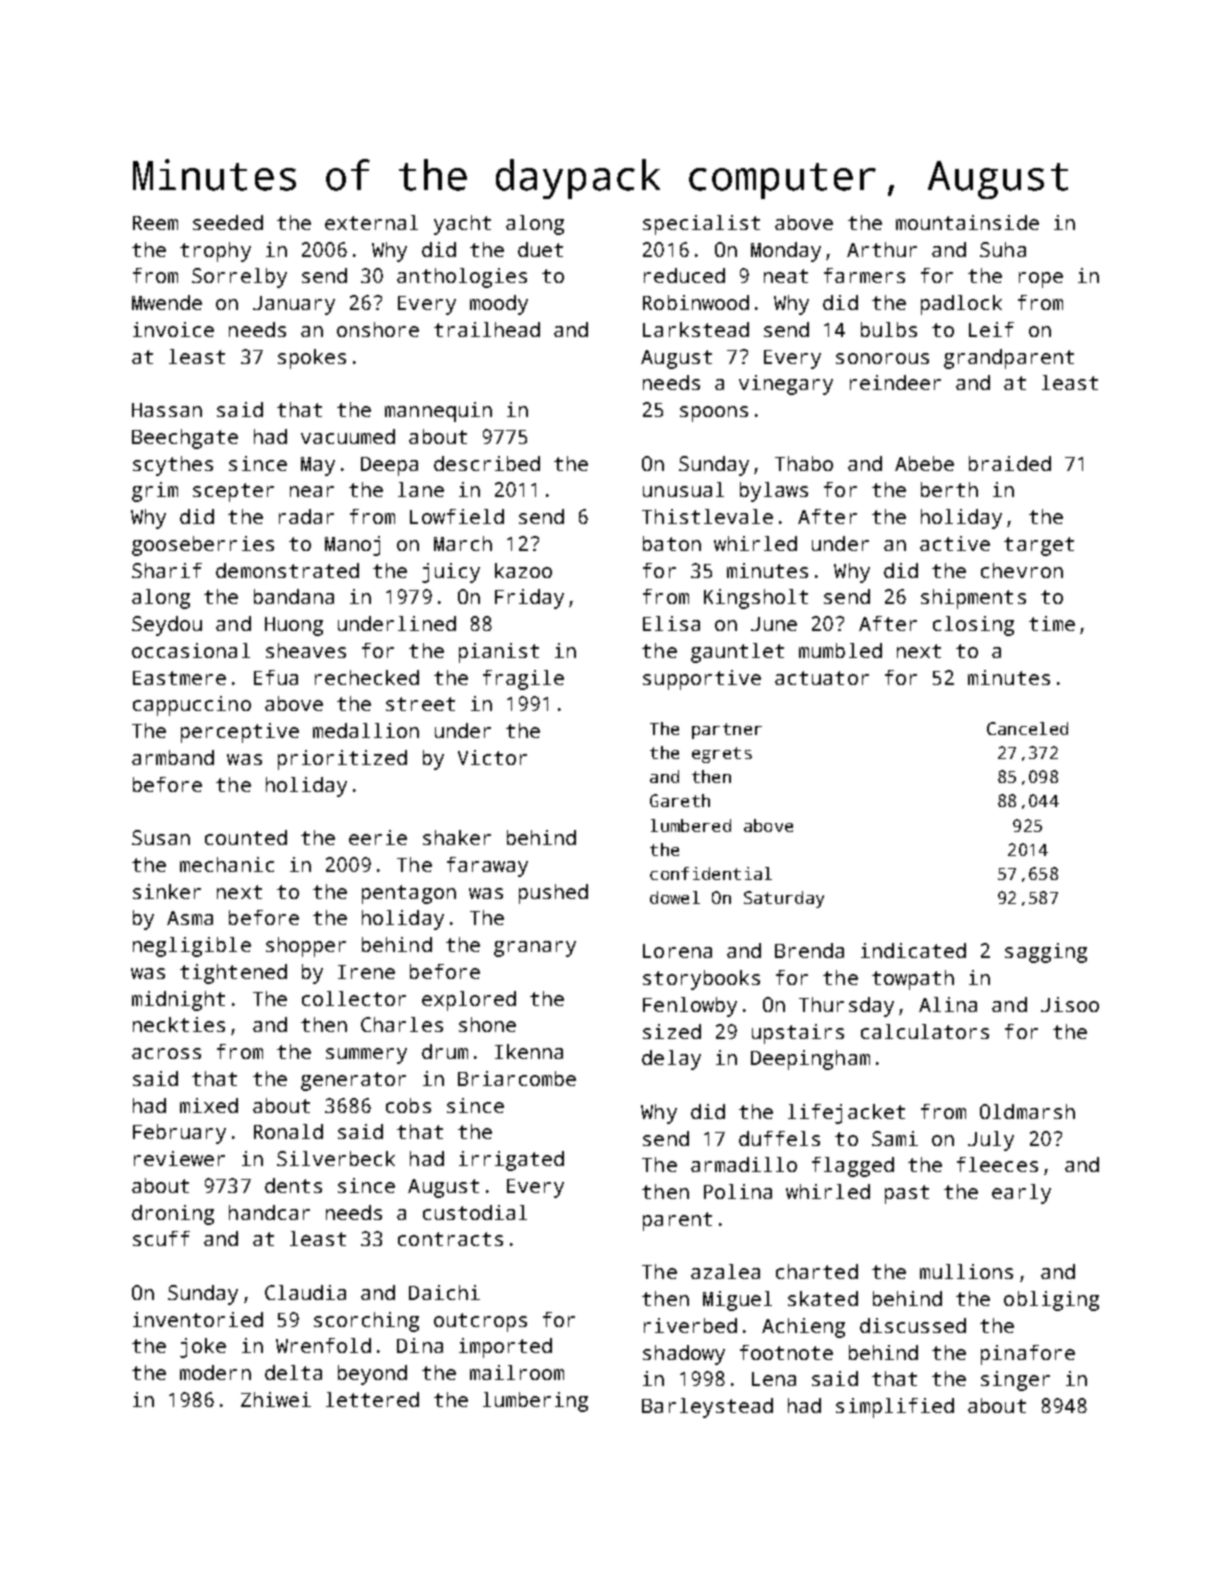  What do you see at coordinates (215, 1372) in the document?
I see `modern` at bounding box center [215, 1372].
